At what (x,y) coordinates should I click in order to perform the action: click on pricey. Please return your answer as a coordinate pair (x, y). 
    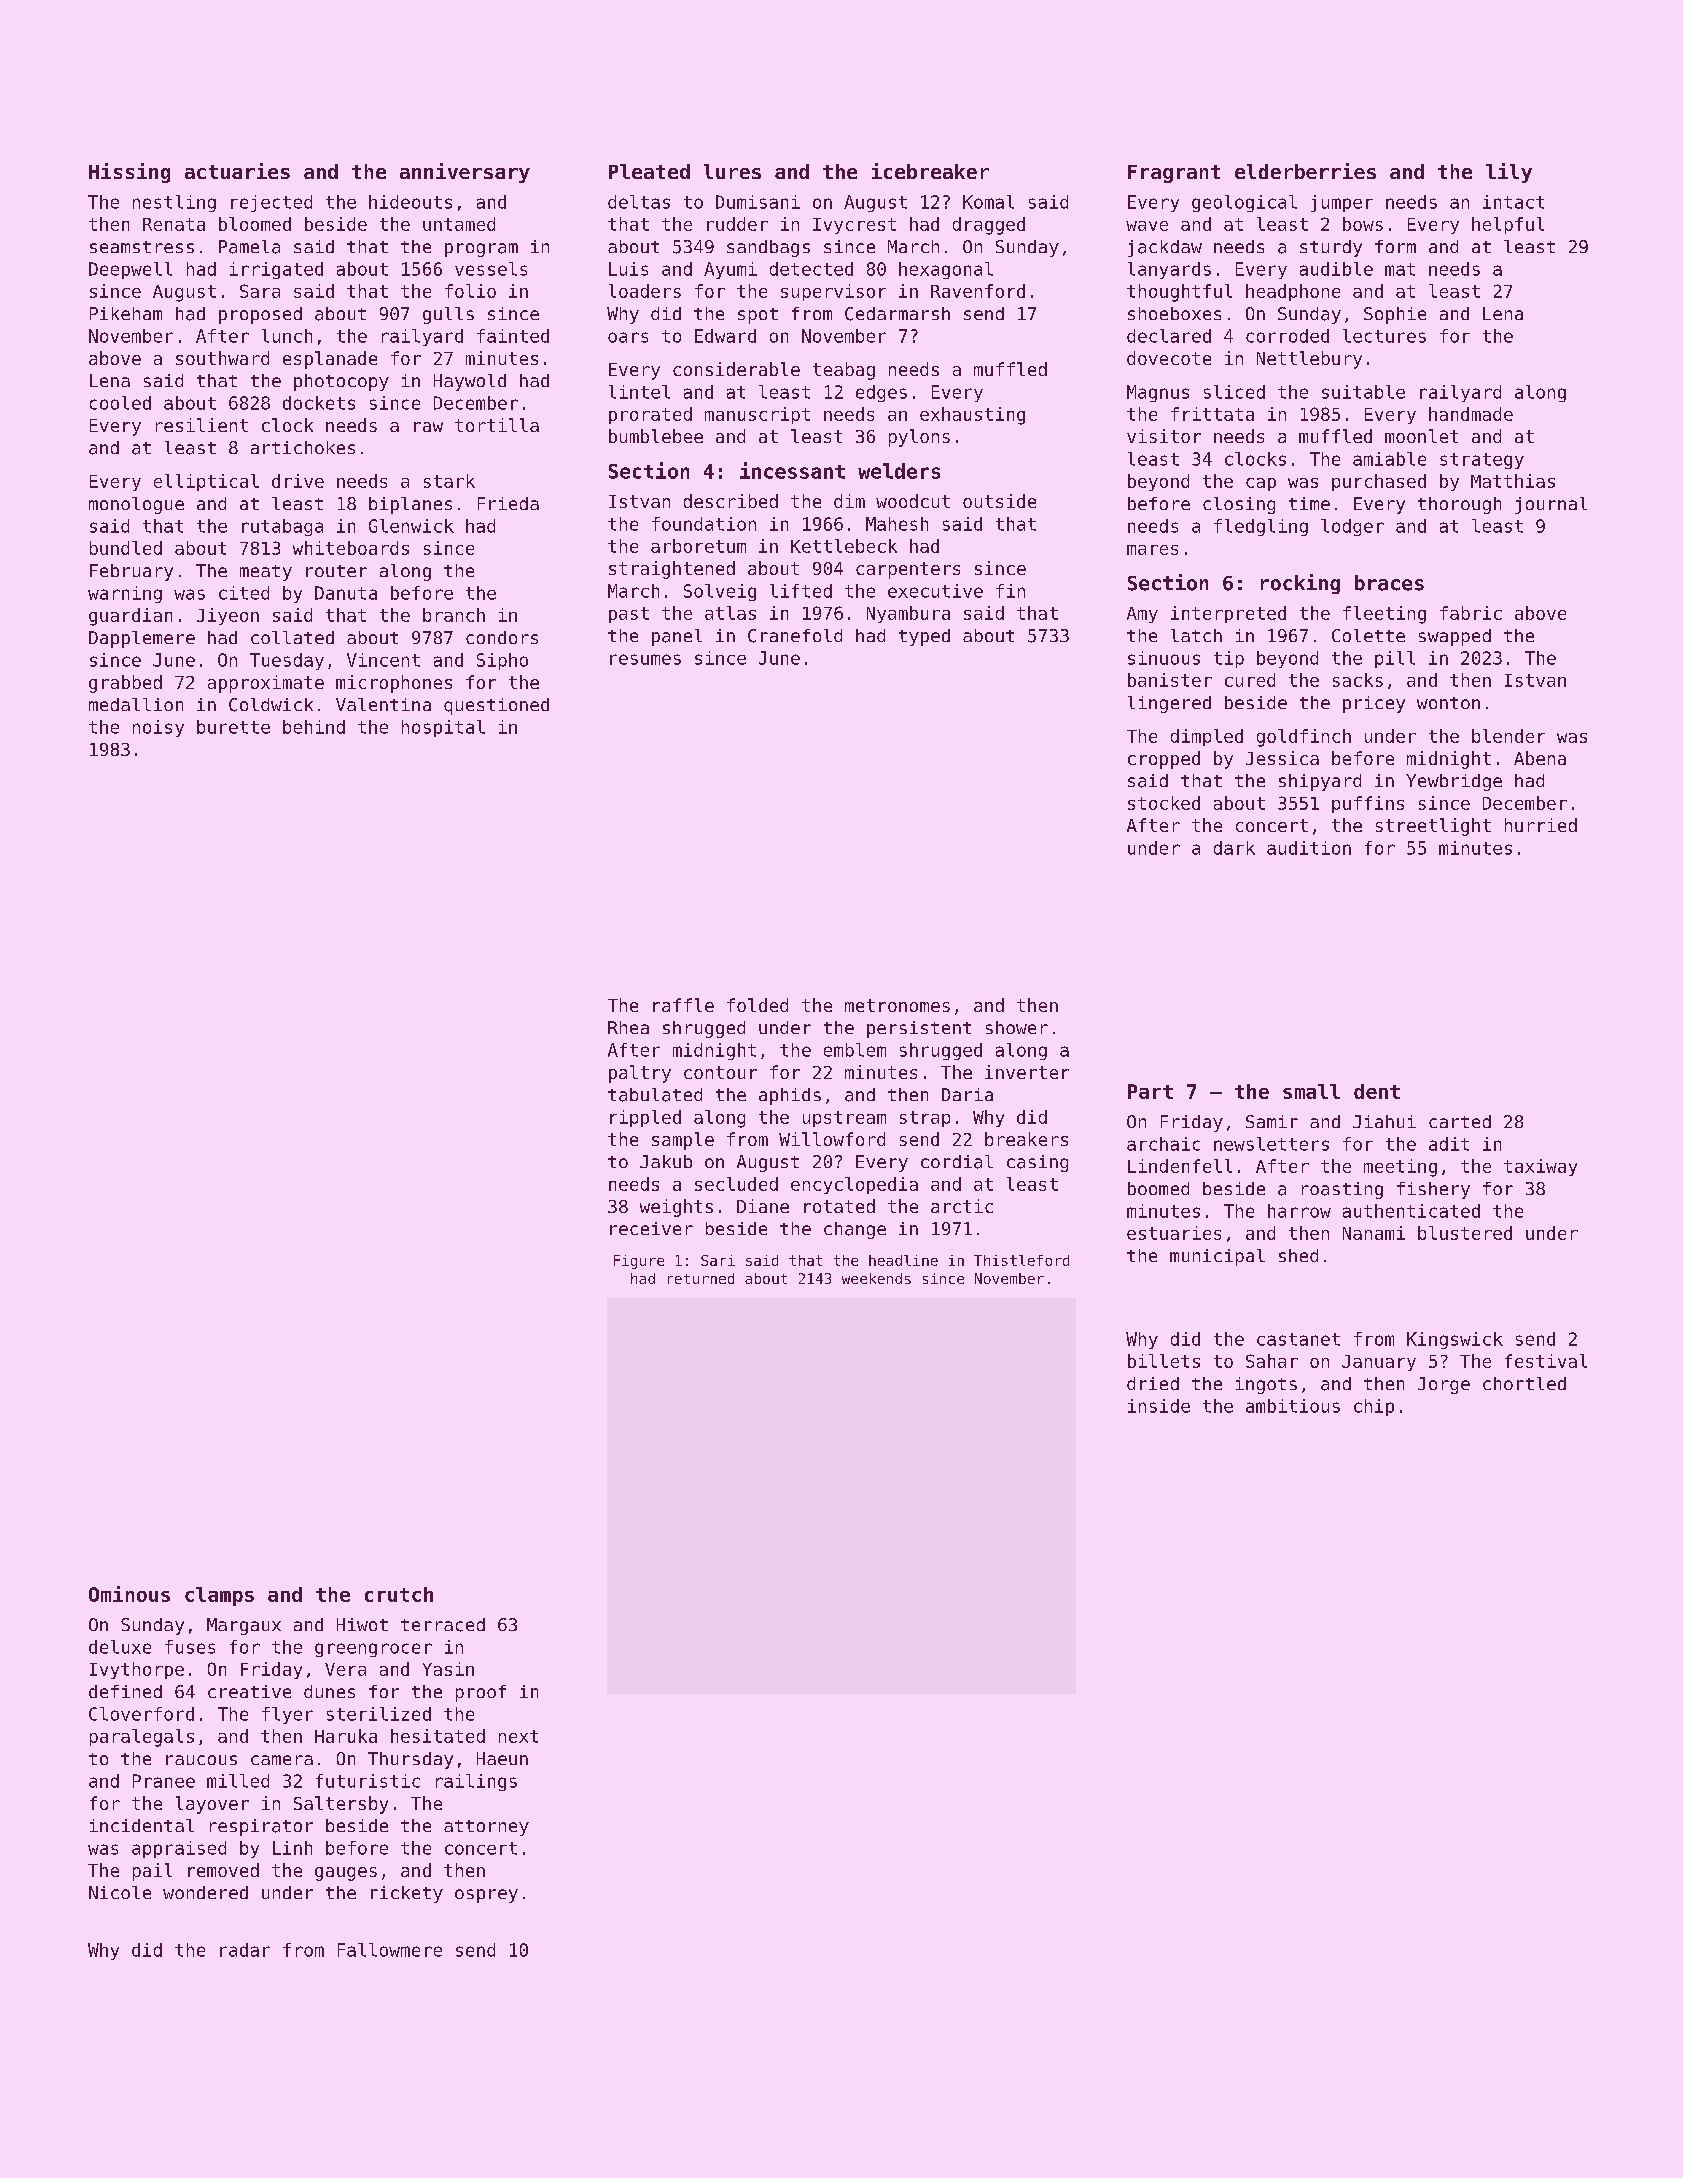
    Looking at the image, I should click on (1374, 704).
